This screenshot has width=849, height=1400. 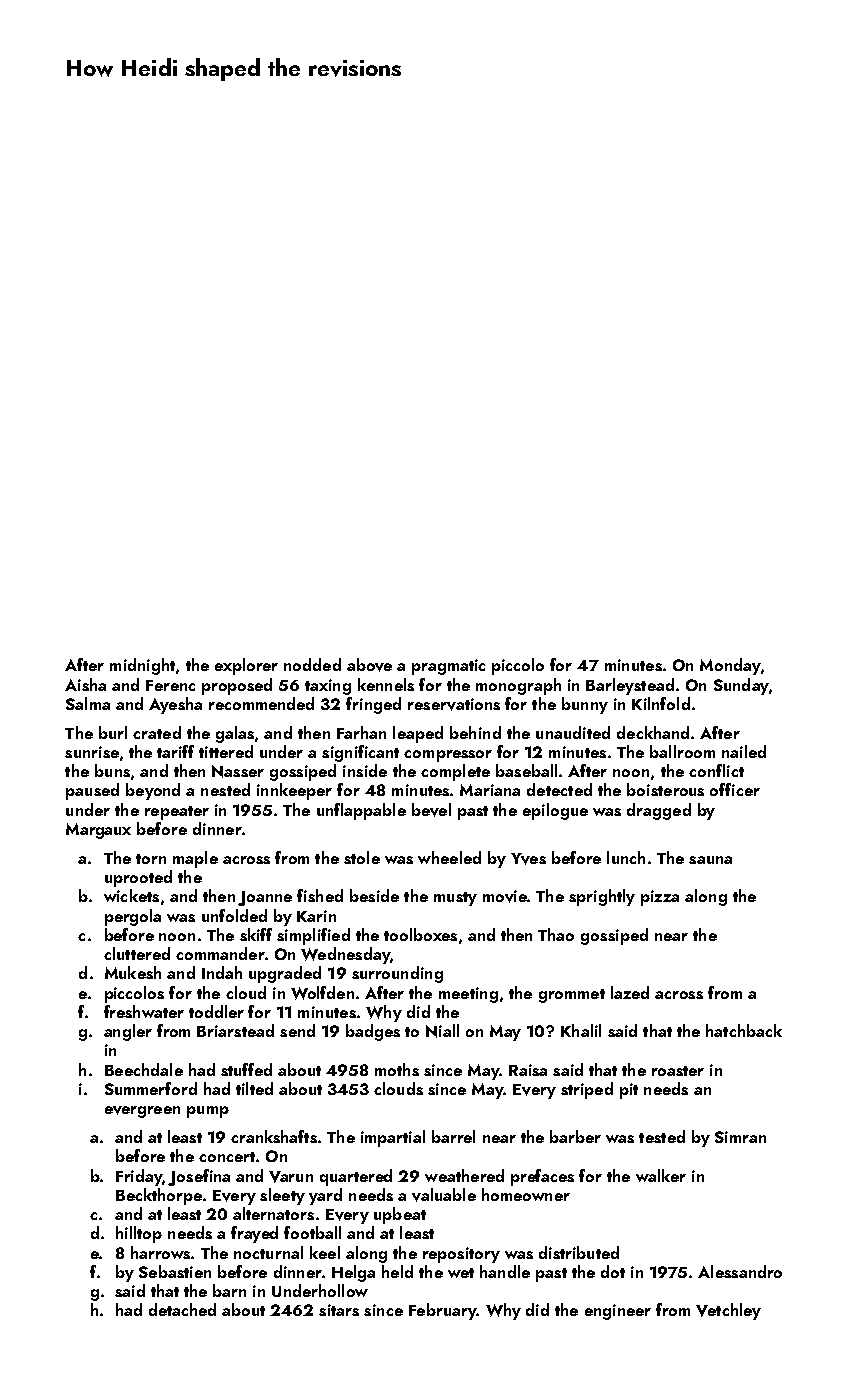 I want to click on crankshafts, so click(x=274, y=1136).
